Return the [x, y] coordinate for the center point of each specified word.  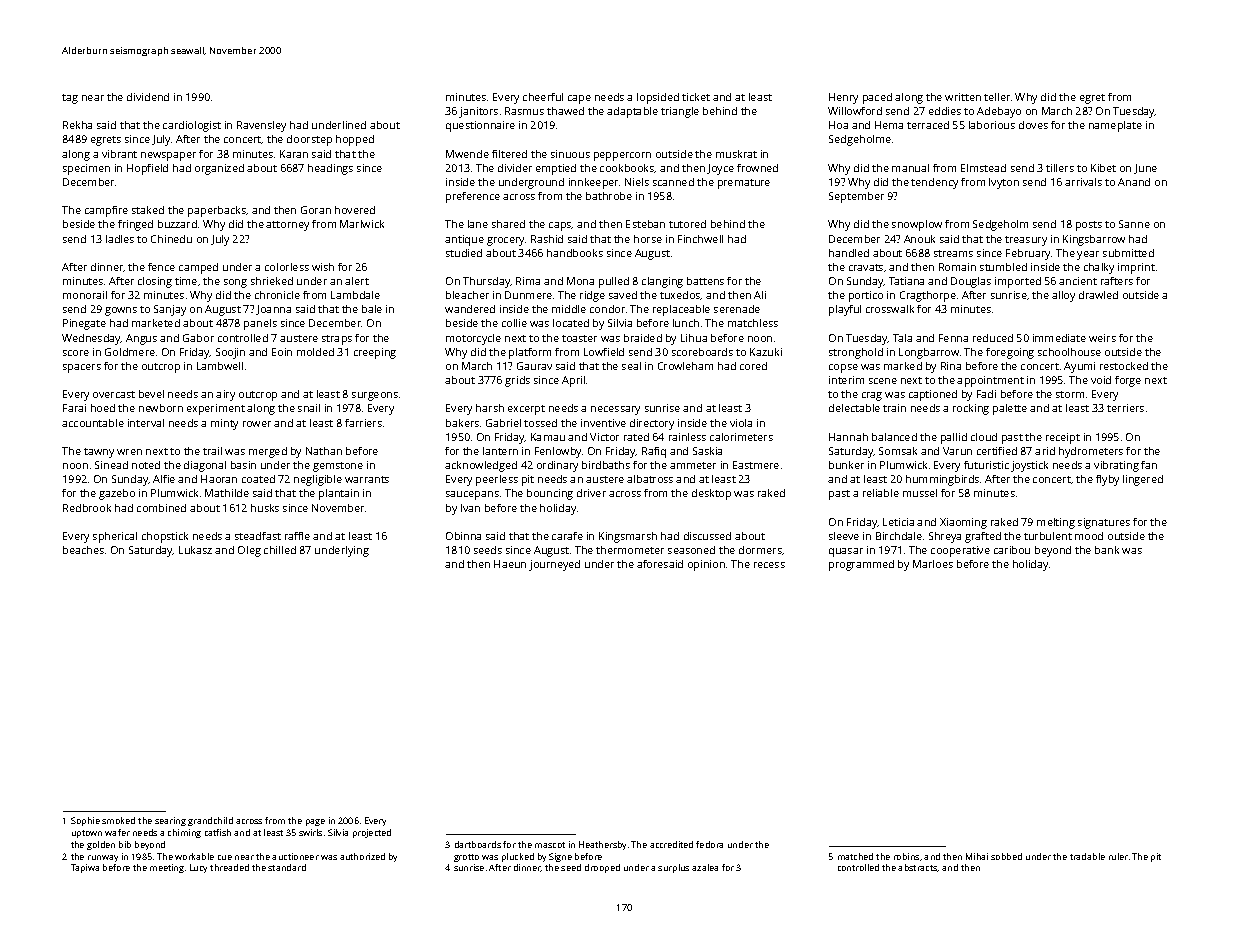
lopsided [658, 98]
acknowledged [481, 466]
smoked [118, 820]
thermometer [630, 550]
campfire [106, 211]
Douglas [971, 282]
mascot [550, 845]
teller [997, 97]
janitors [478, 112]
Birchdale [899, 536]
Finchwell [700, 239]
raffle [297, 536]
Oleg [249, 551]
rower [257, 424]
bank [1107, 550]
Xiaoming [963, 523]
